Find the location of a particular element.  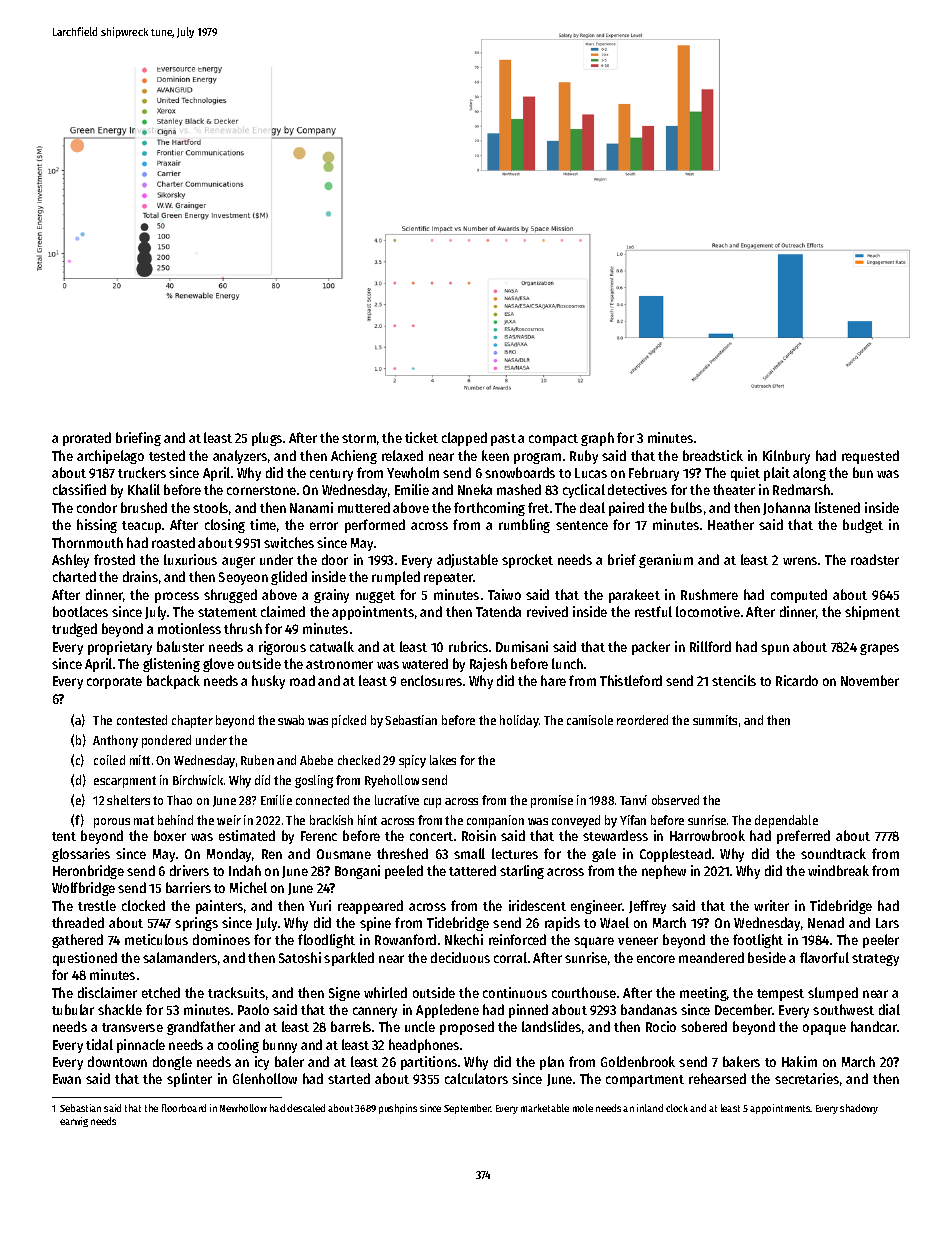

shipment is located at coordinates (872, 613).
